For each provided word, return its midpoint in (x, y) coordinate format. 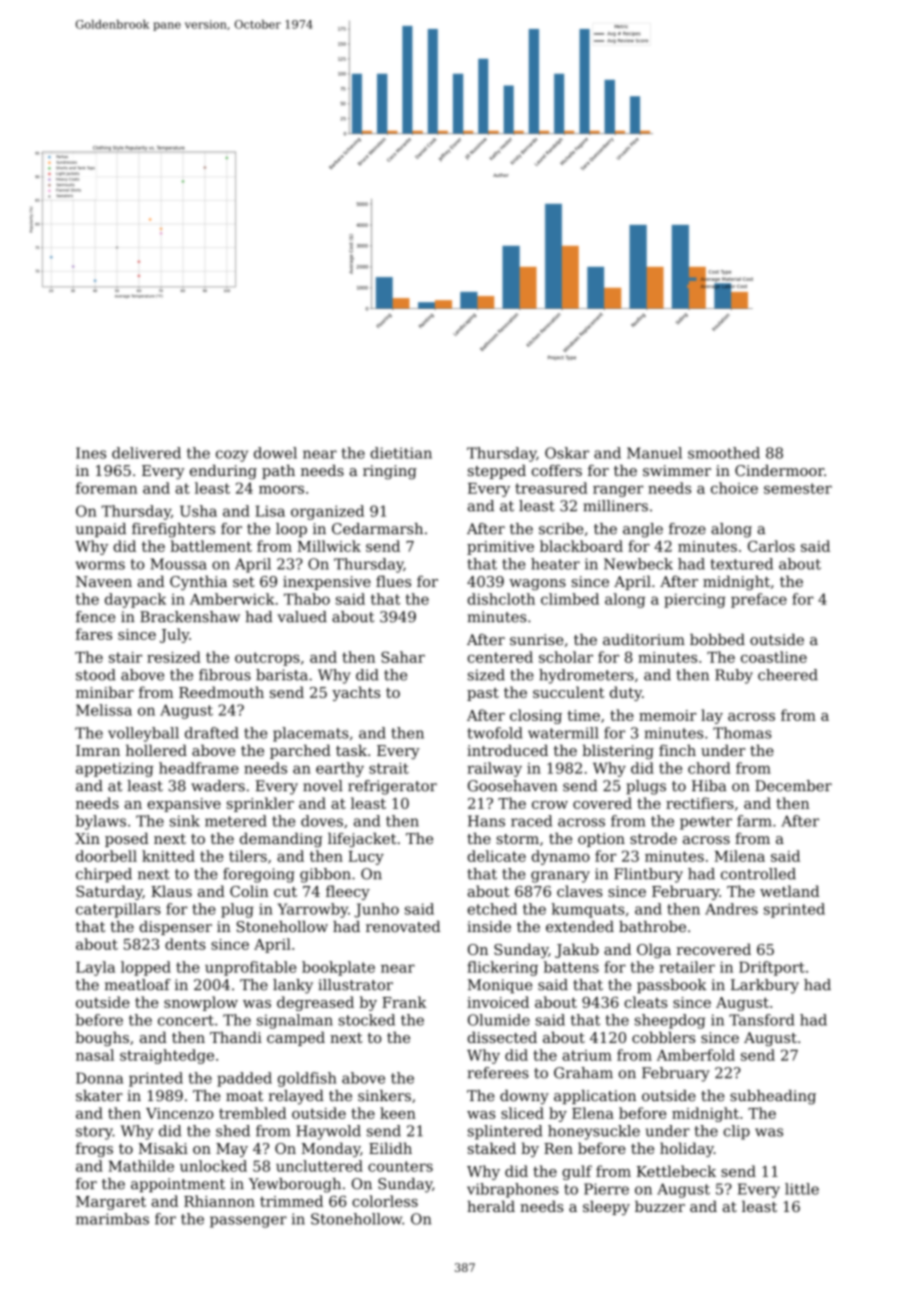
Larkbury (765, 986)
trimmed (291, 1201)
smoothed (724, 453)
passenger (248, 1222)
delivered (146, 453)
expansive (184, 805)
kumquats (587, 910)
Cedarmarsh (377, 529)
